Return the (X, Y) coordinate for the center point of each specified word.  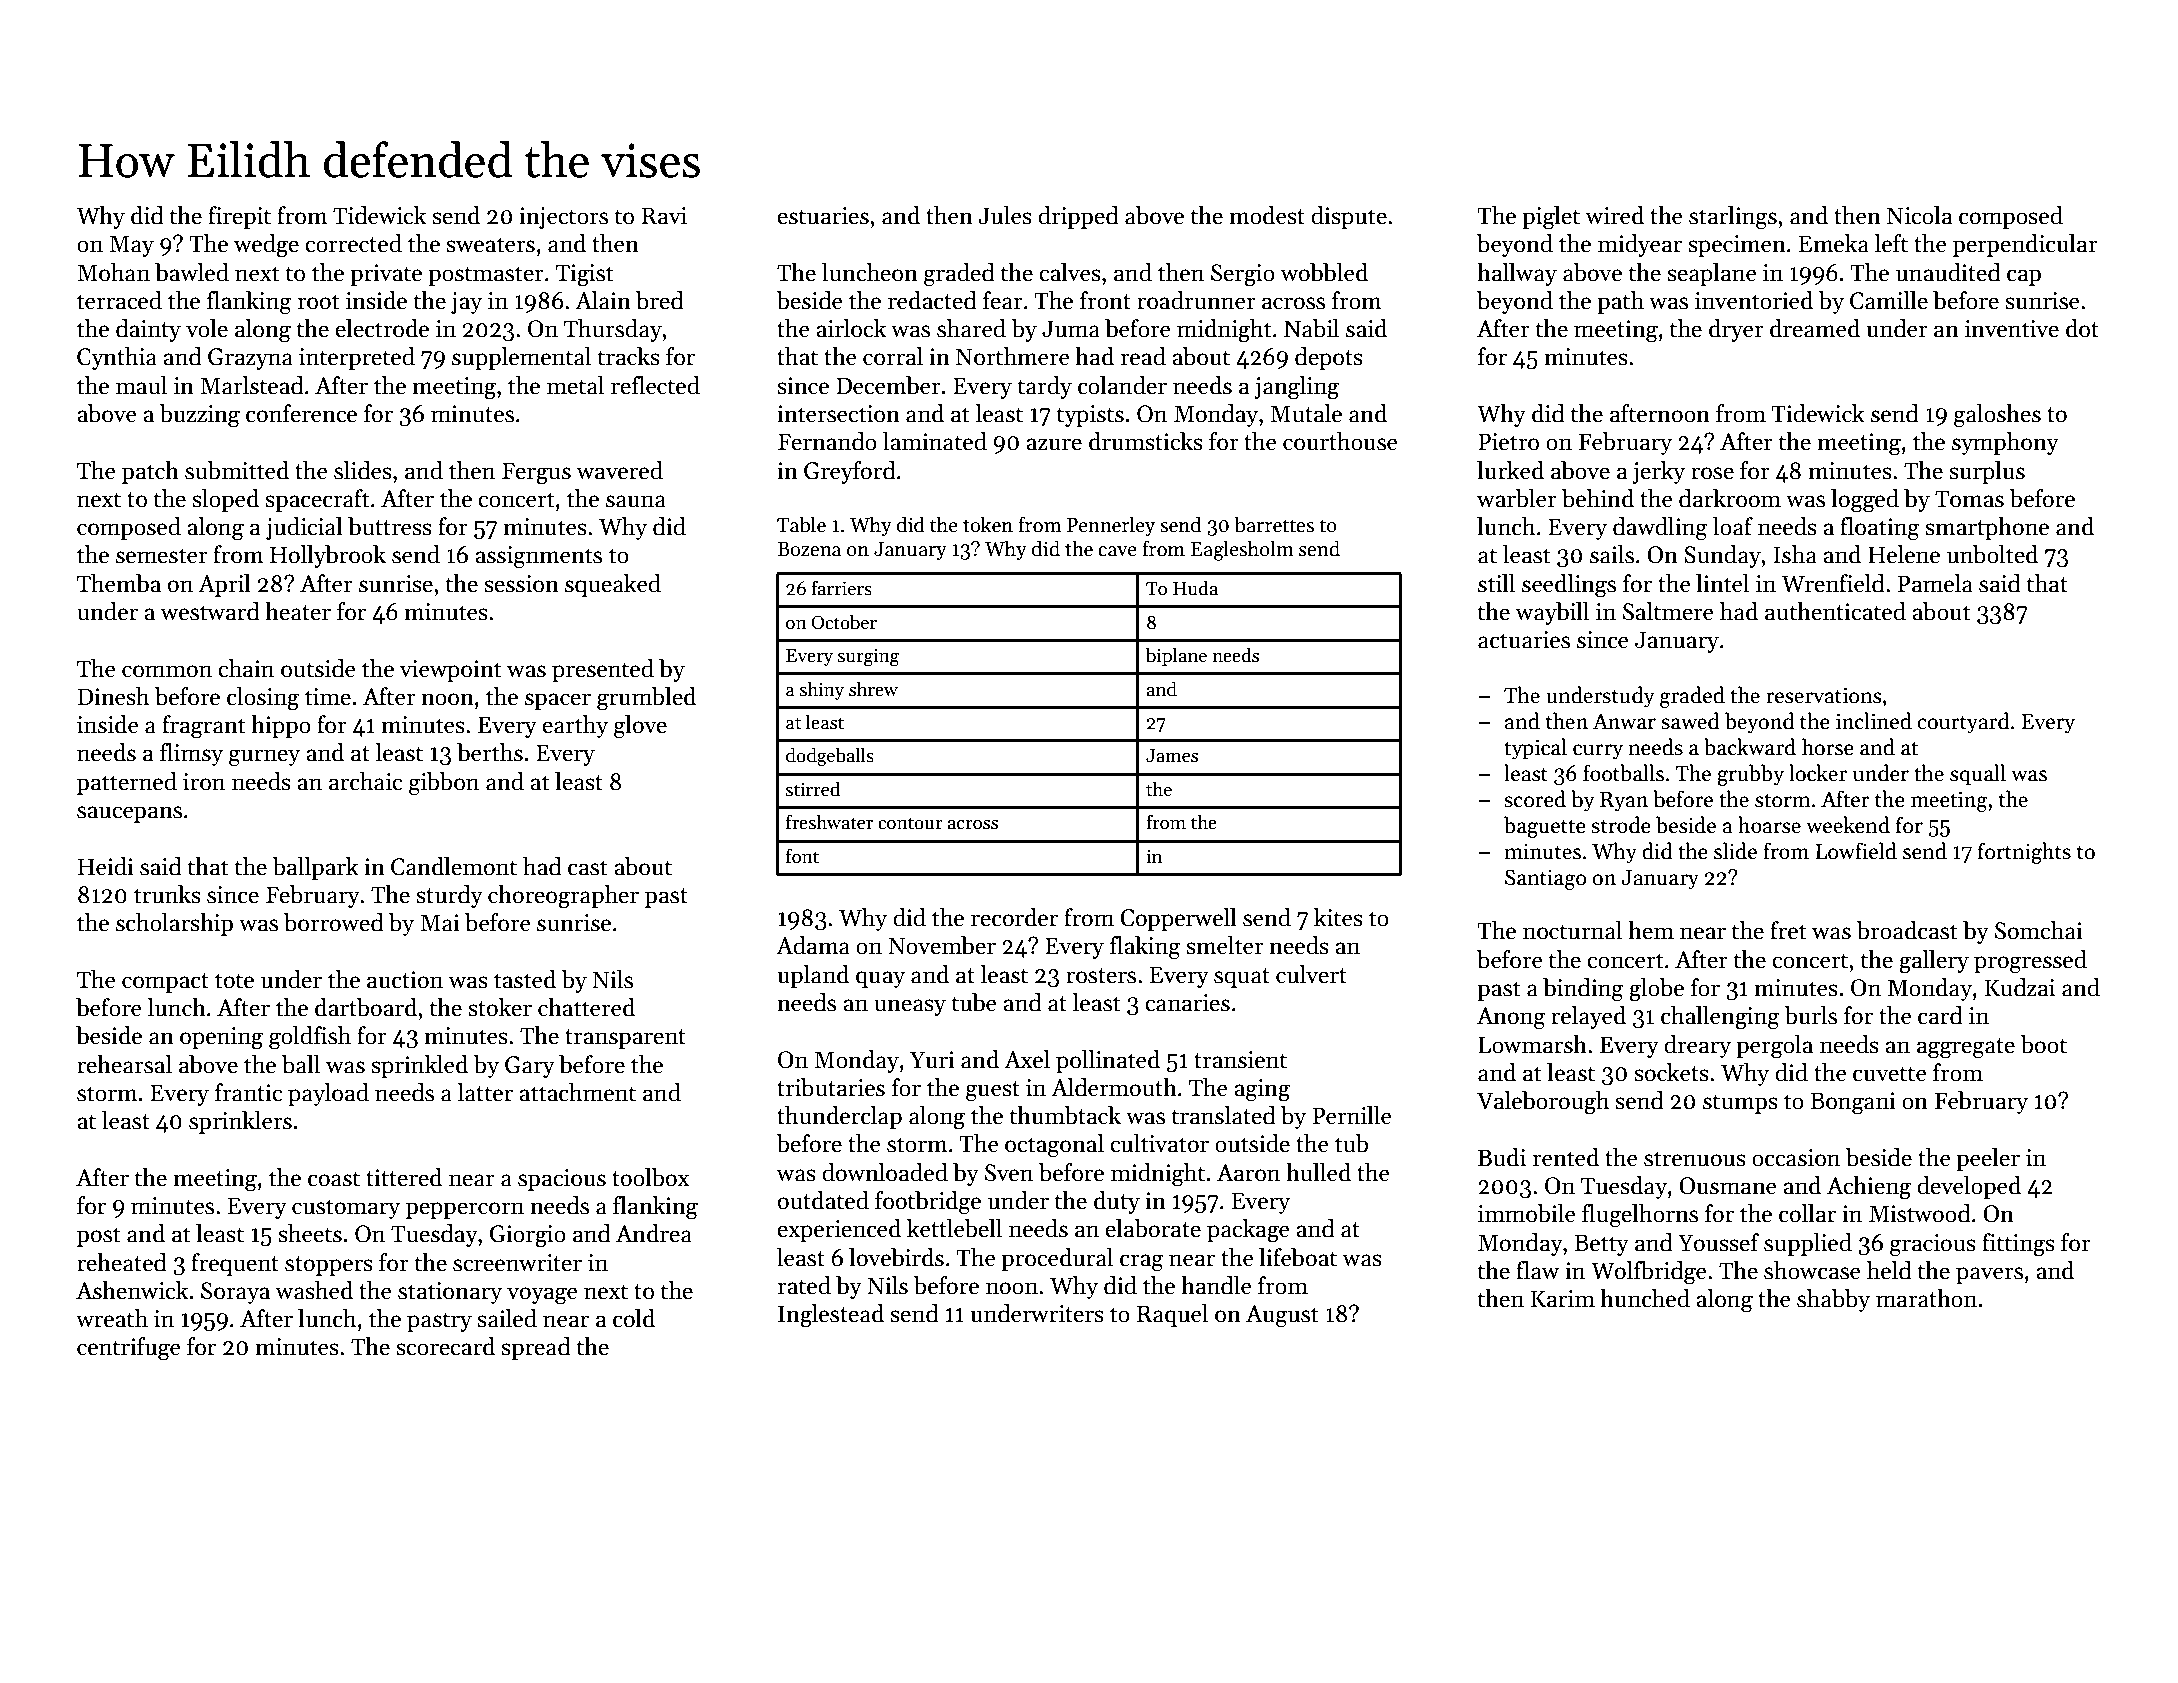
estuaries (823, 216)
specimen (1737, 246)
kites (1338, 917)
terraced (119, 300)
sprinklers (240, 1122)
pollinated (1108, 1061)
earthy (575, 726)
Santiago (1545, 879)
